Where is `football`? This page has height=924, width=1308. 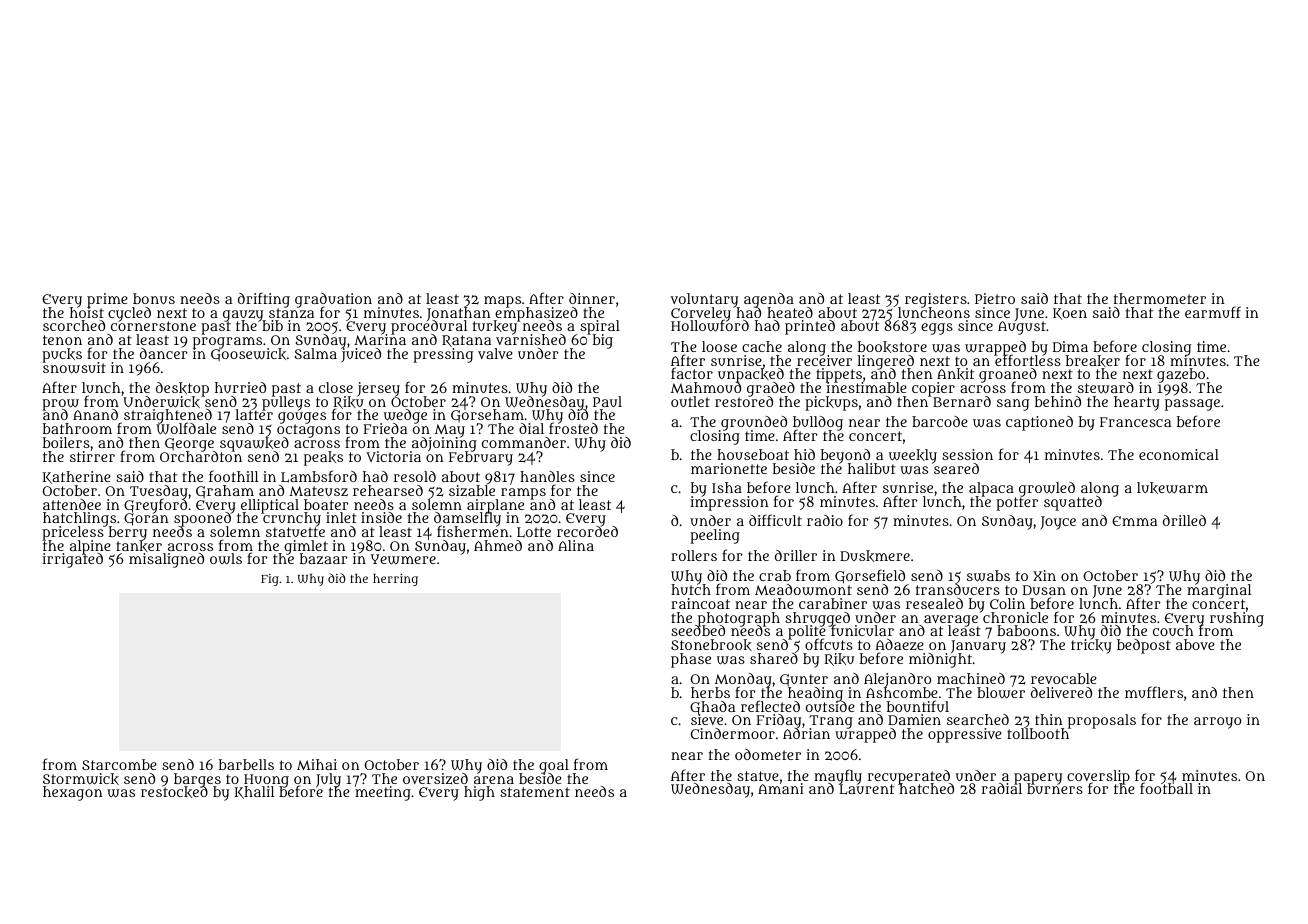 football is located at coordinates (1166, 789).
